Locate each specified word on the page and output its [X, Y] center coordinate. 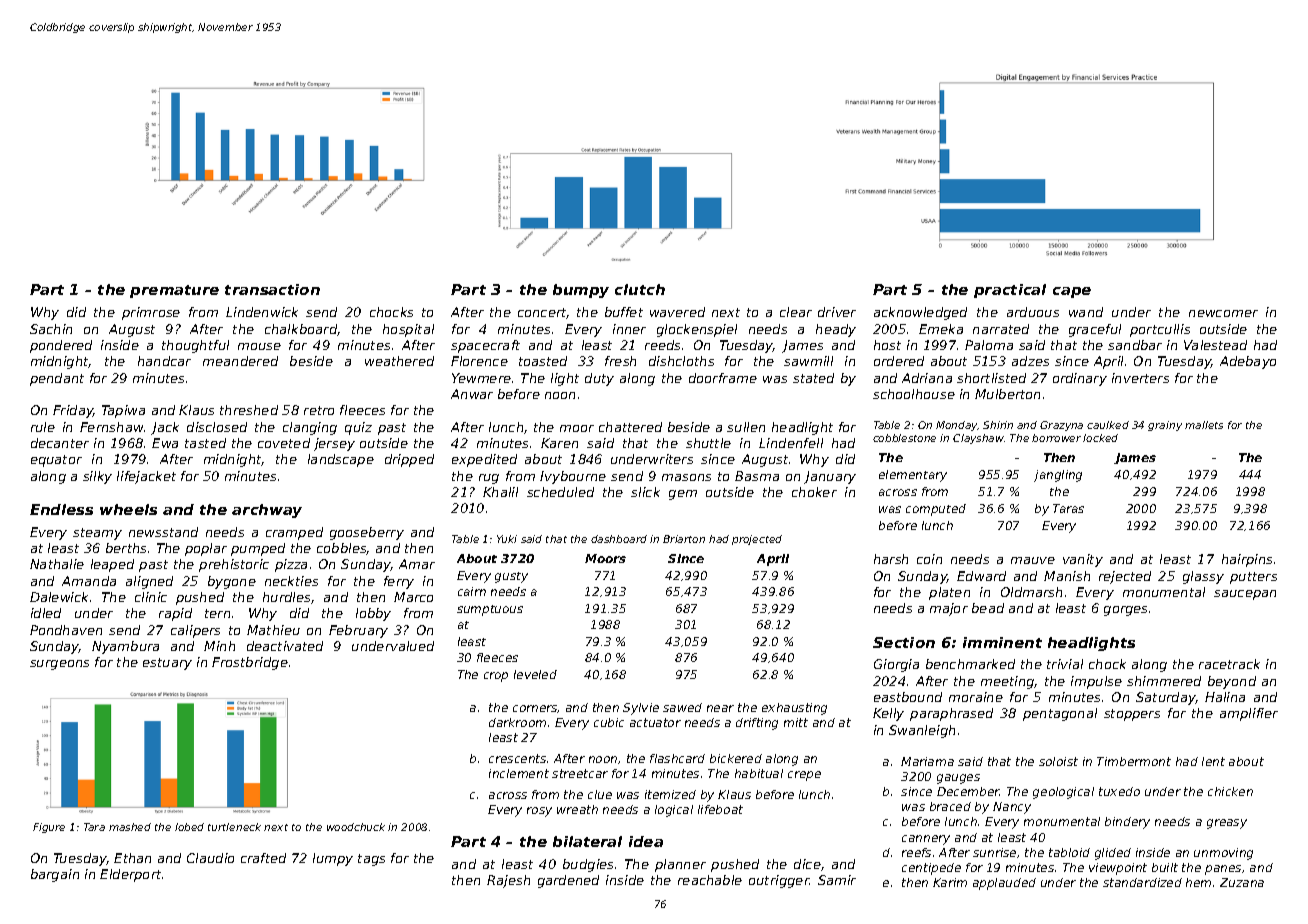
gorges [1125, 611]
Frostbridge [250, 663]
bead [988, 608]
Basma [757, 476]
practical [1010, 291]
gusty [511, 577]
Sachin [51, 329]
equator [56, 461]
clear [796, 312]
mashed [130, 827]
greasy [1227, 824]
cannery [926, 840]
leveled [535, 674]
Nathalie [57, 564]
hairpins [1247, 560]
